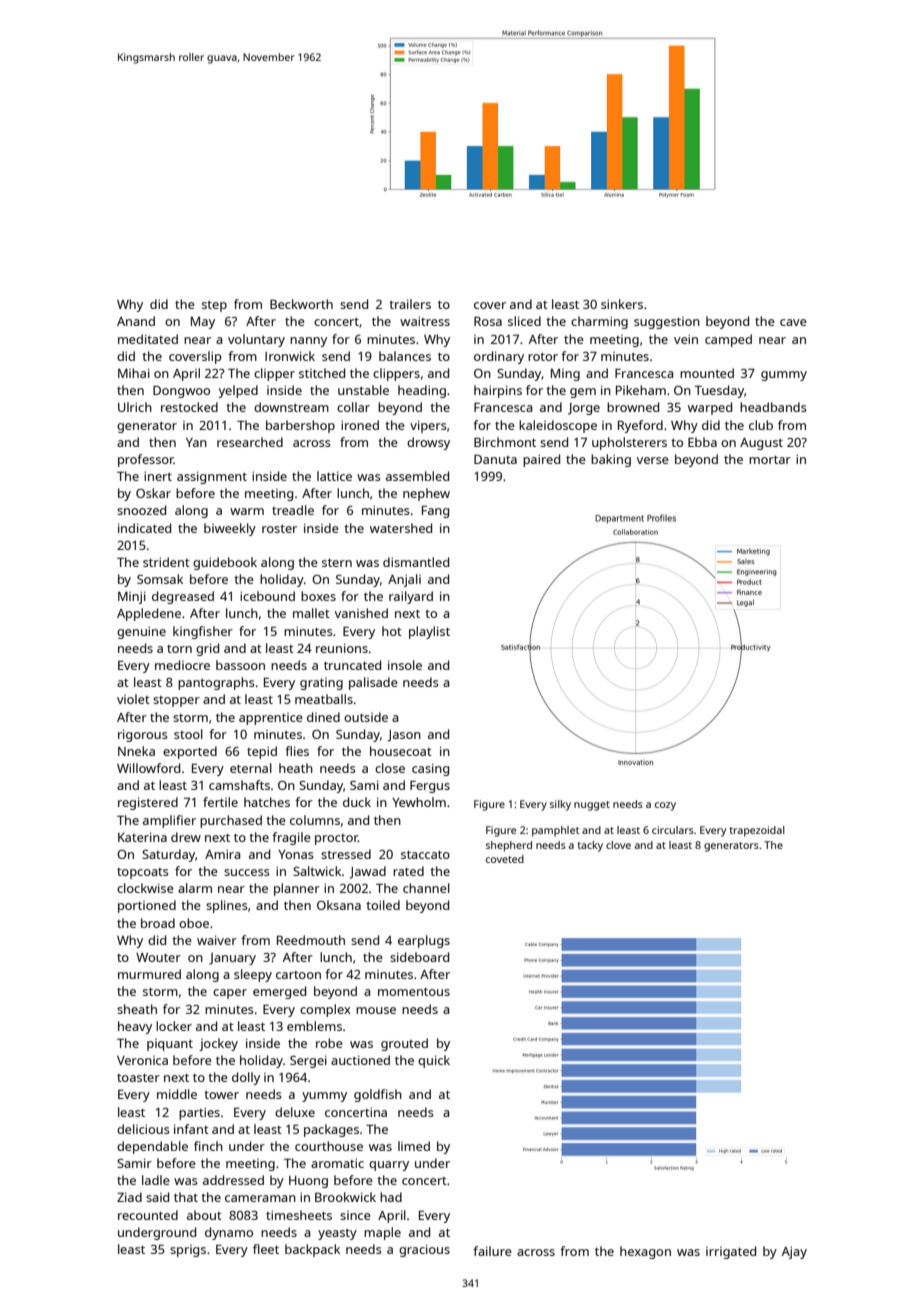 Image resolution: width=924 pixels, height=1308 pixels. What do you see at coordinates (216, 683) in the document?
I see `pantographs` at bounding box center [216, 683].
